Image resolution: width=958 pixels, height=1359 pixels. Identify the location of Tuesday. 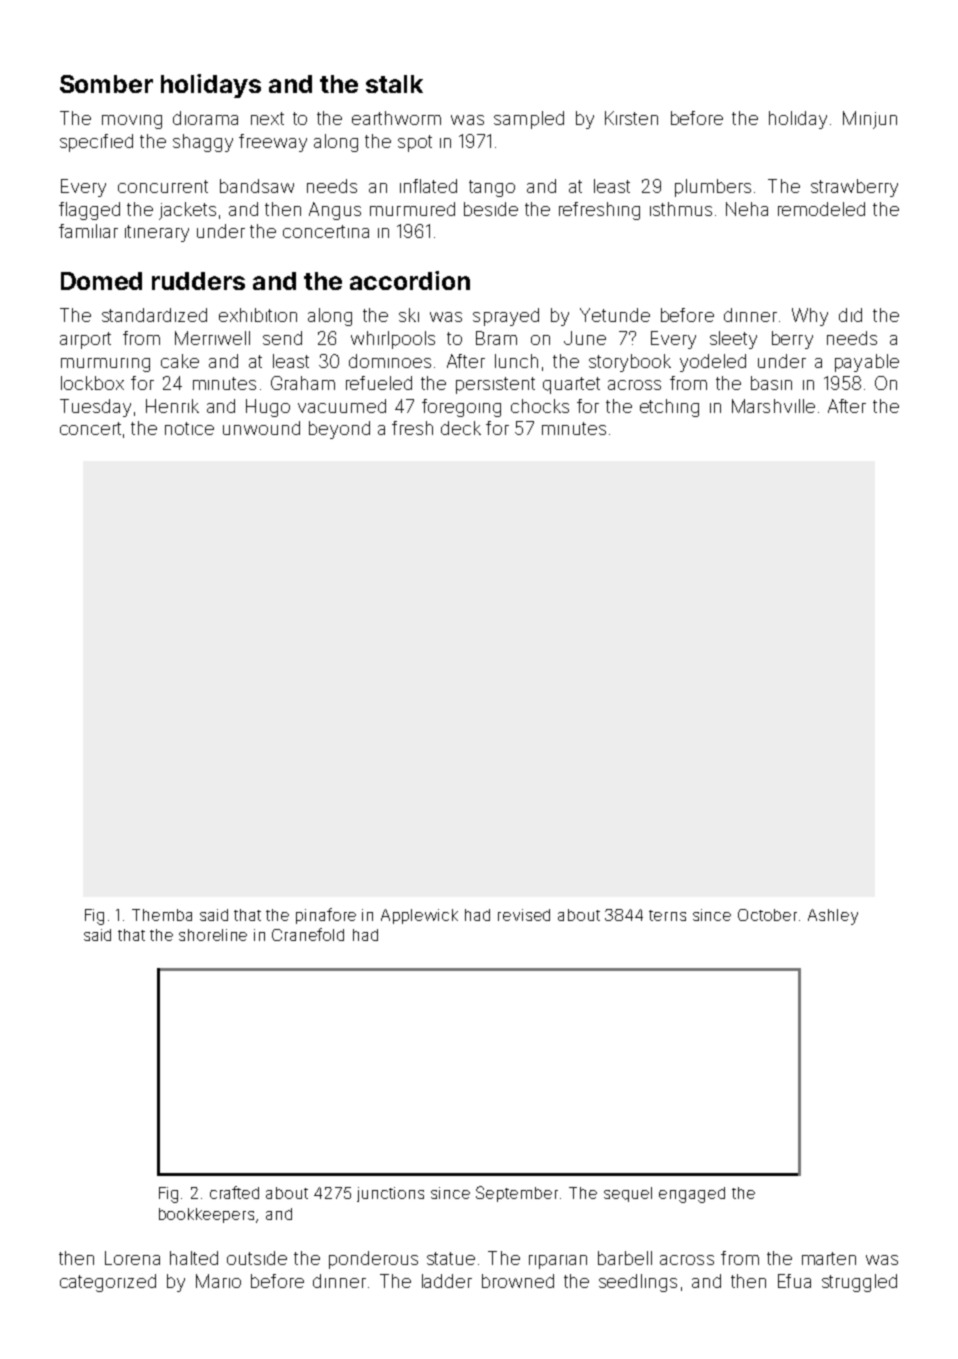
(95, 408).
